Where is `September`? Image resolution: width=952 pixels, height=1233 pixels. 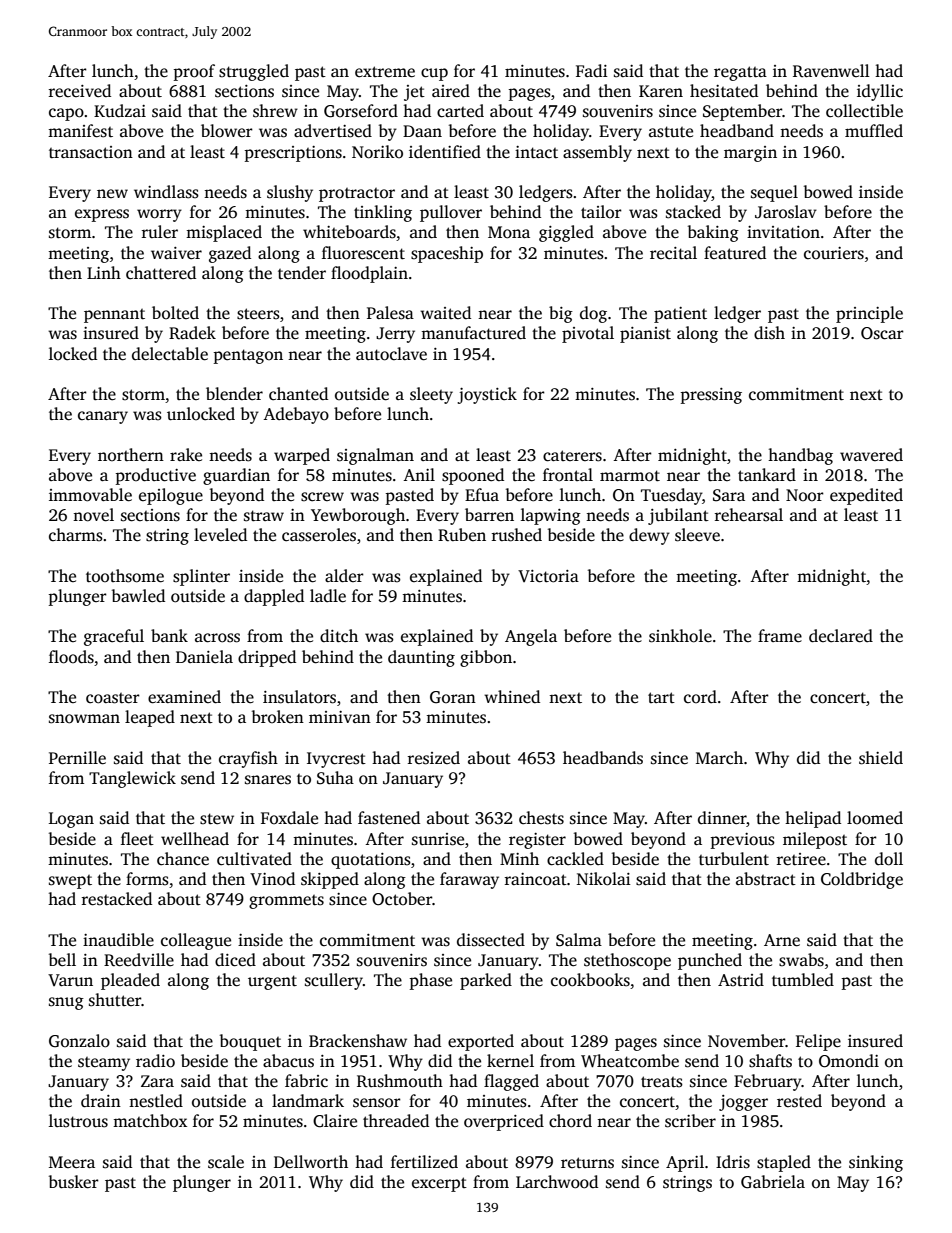 September is located at coordinates (742, 112).
